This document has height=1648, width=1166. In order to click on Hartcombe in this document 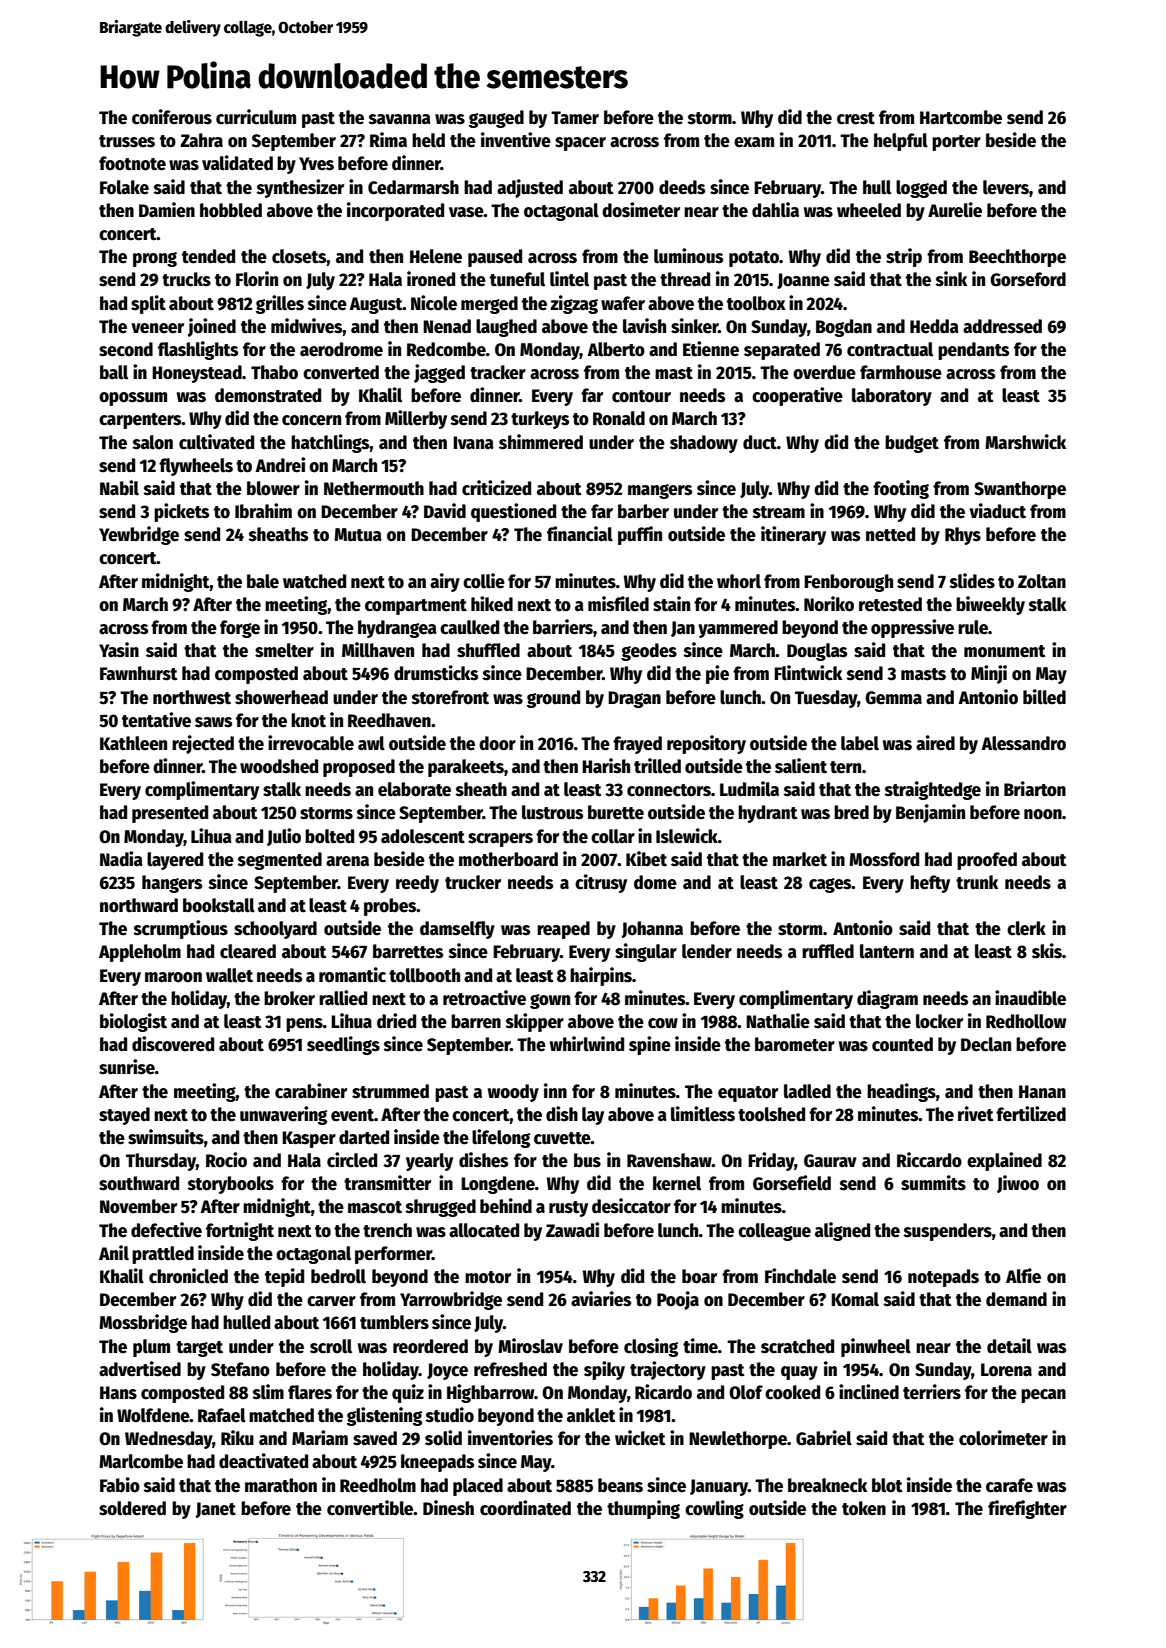, I will do `click(961, 117)`.
